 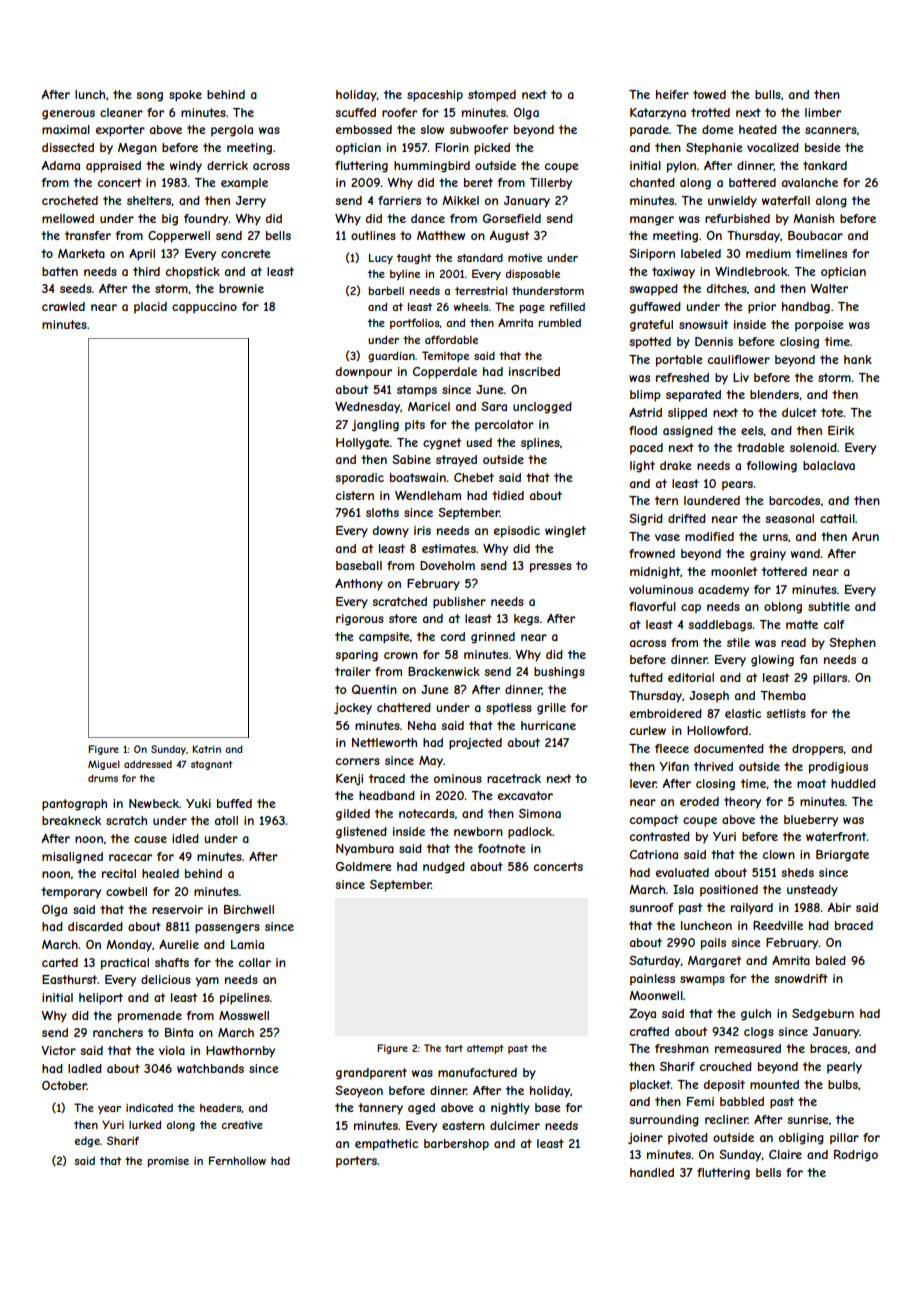 I want to click on Tillerby, so click(x=551, y=184).
